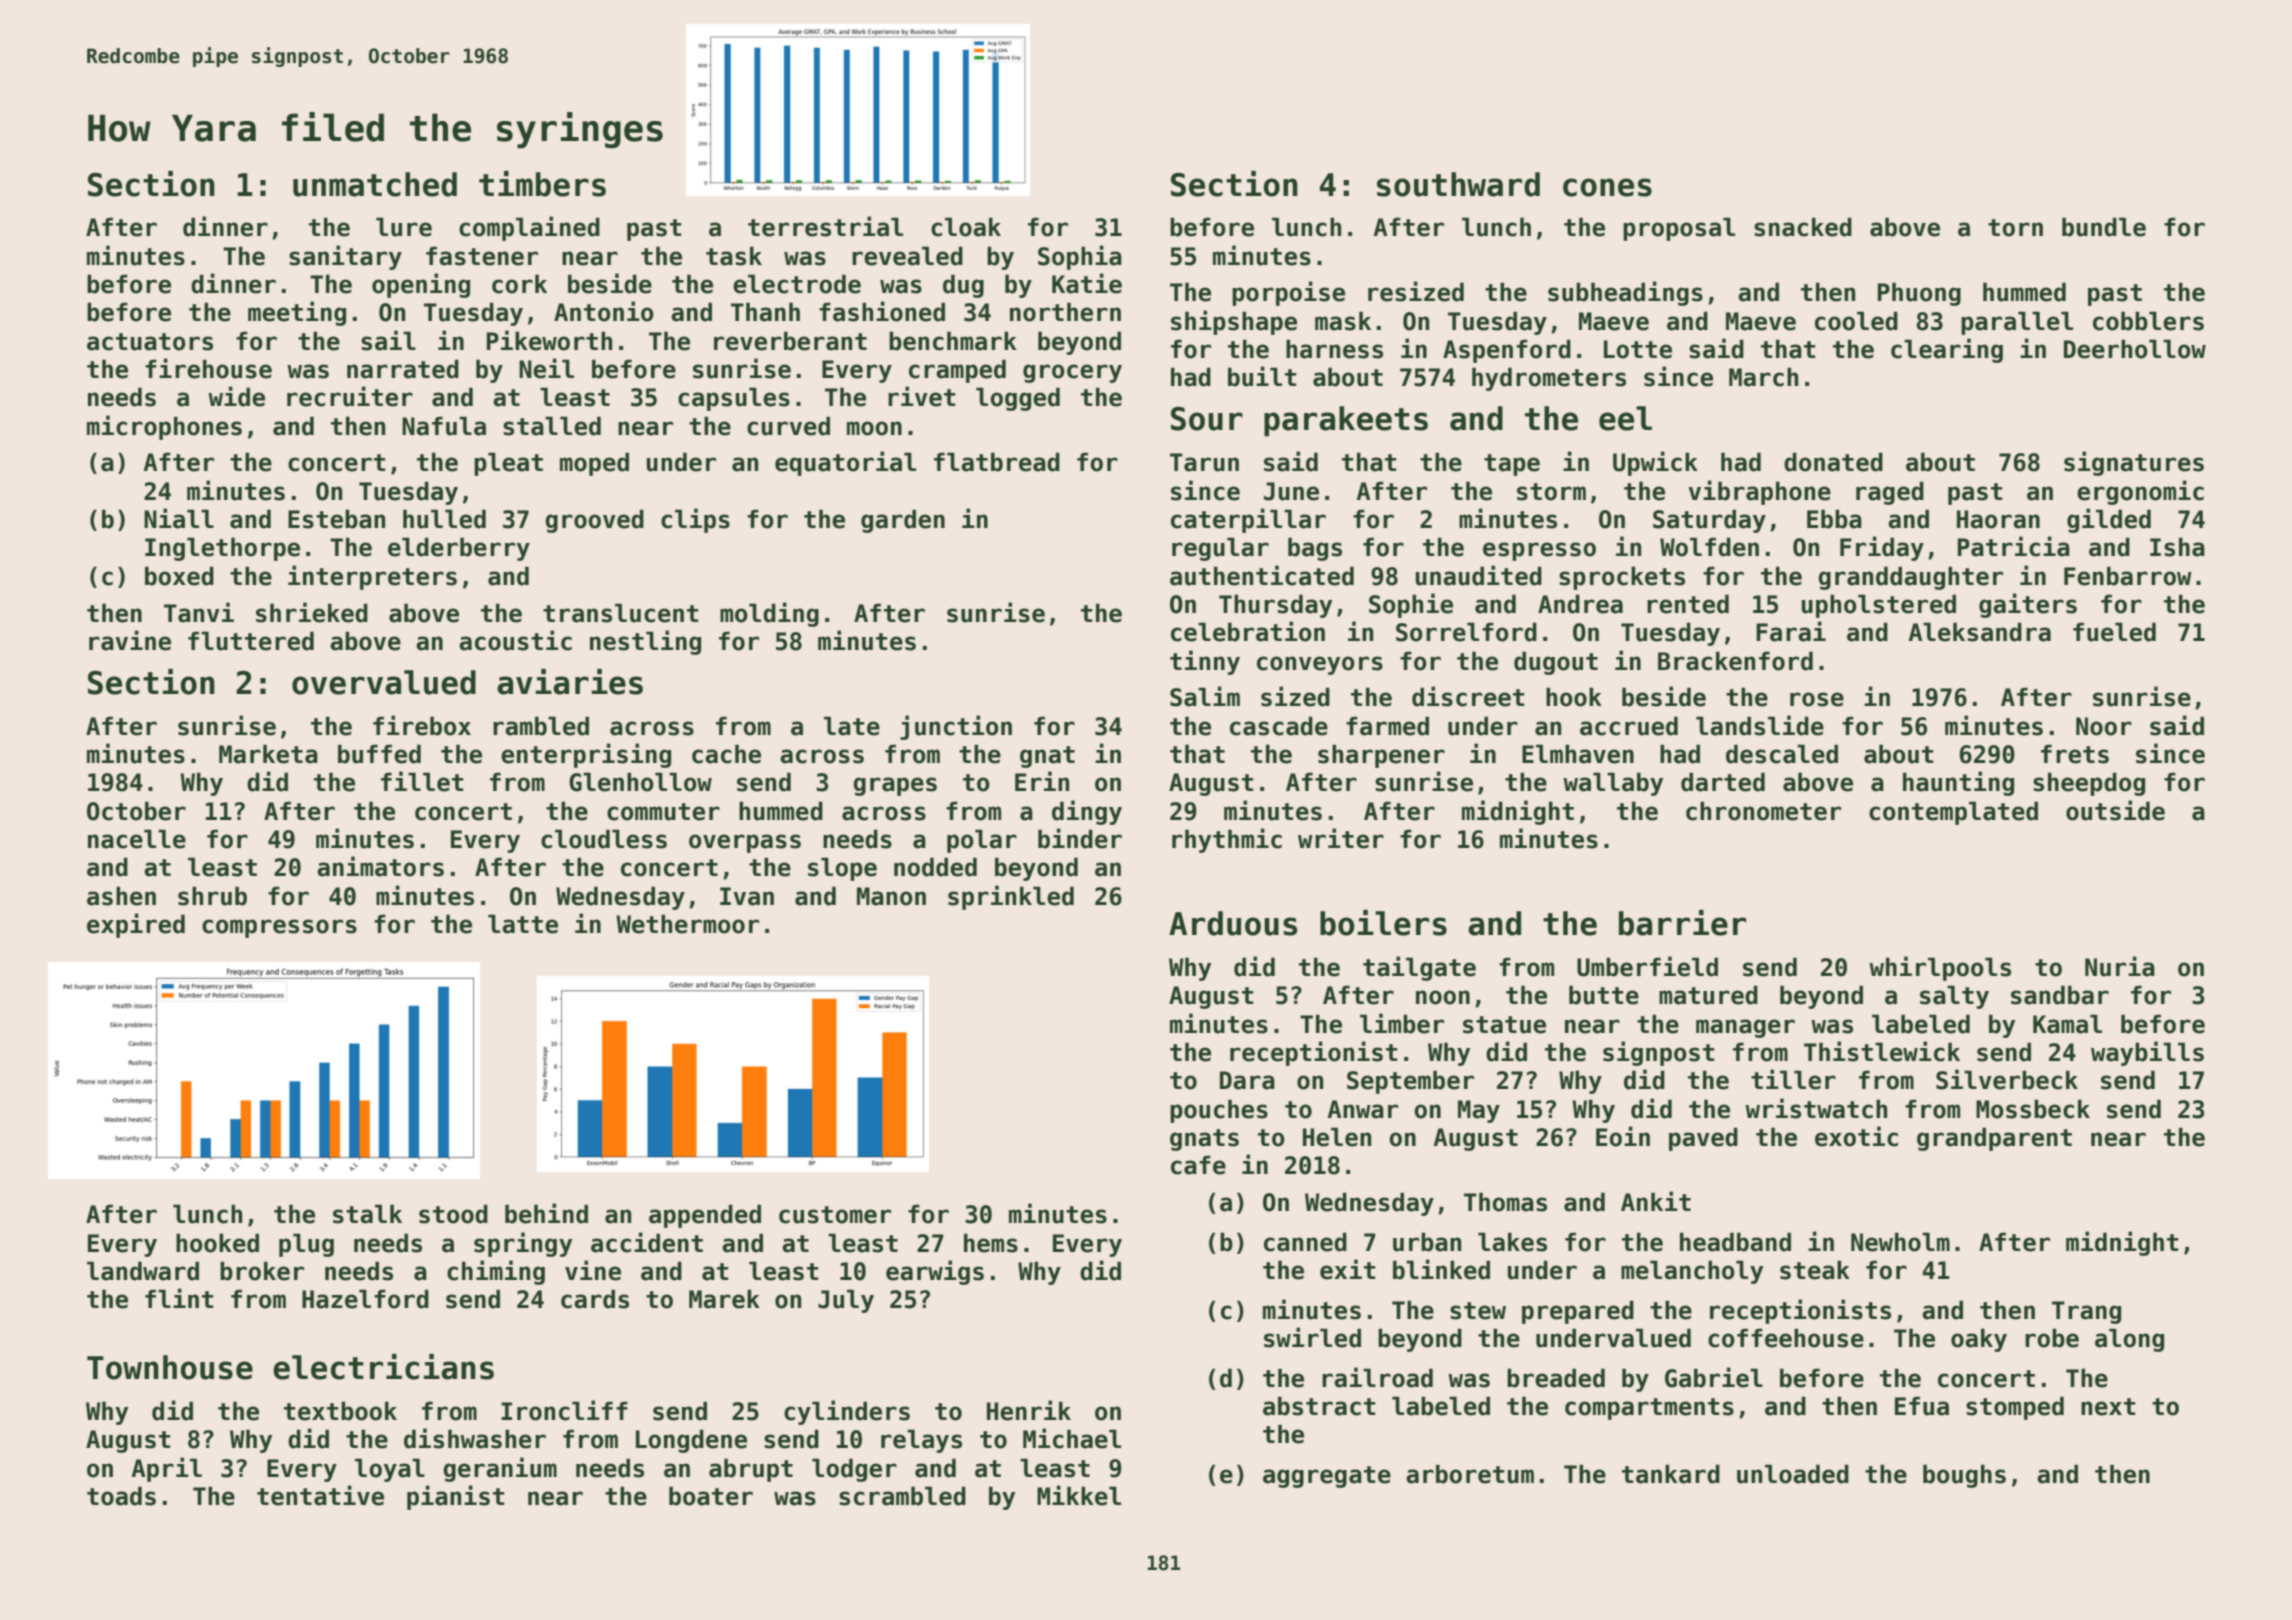  I want to click on Mossbeck, so click(2033, 1109).
